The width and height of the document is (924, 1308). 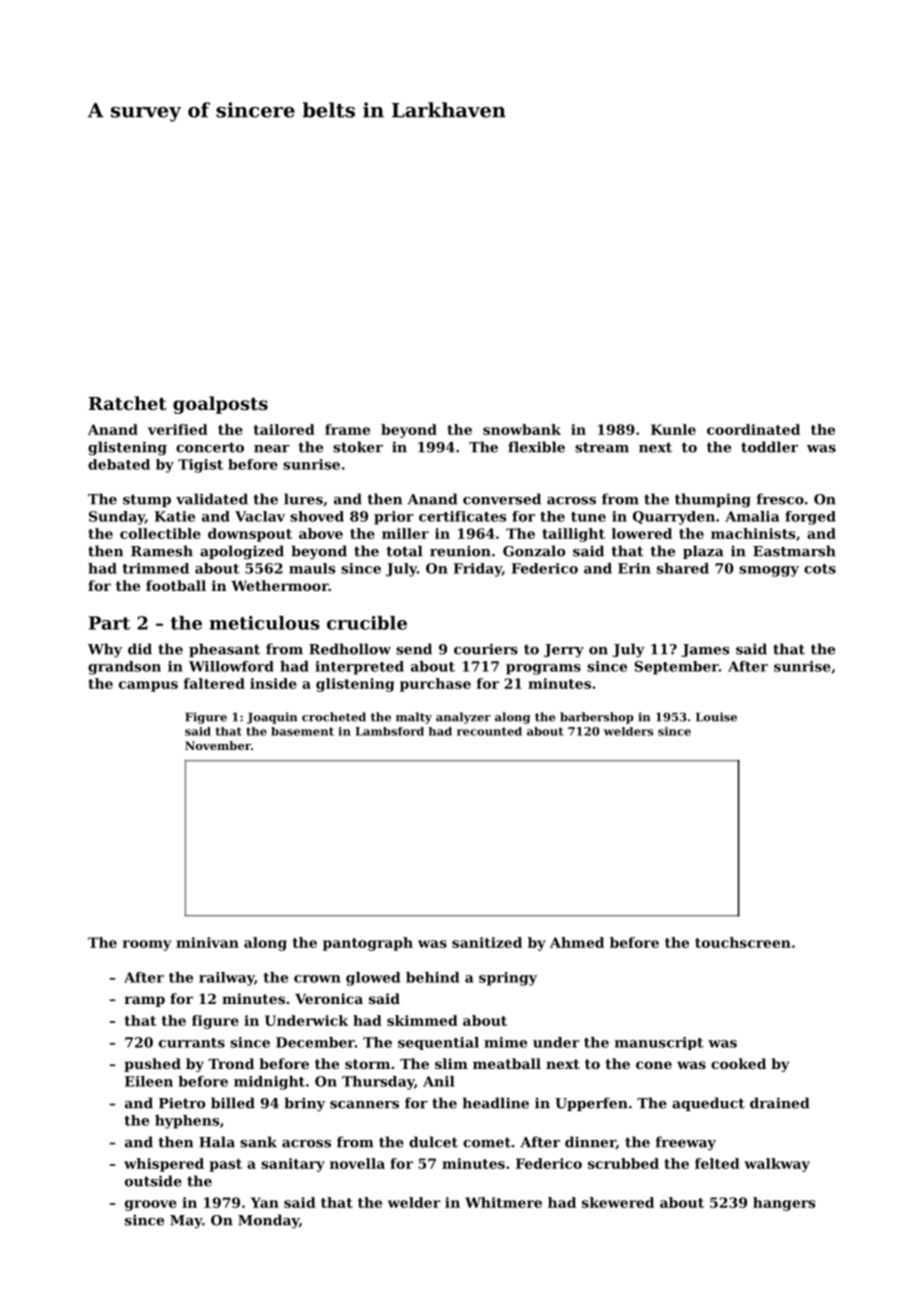 I want to click on May, so click(x=186, y=1222).
